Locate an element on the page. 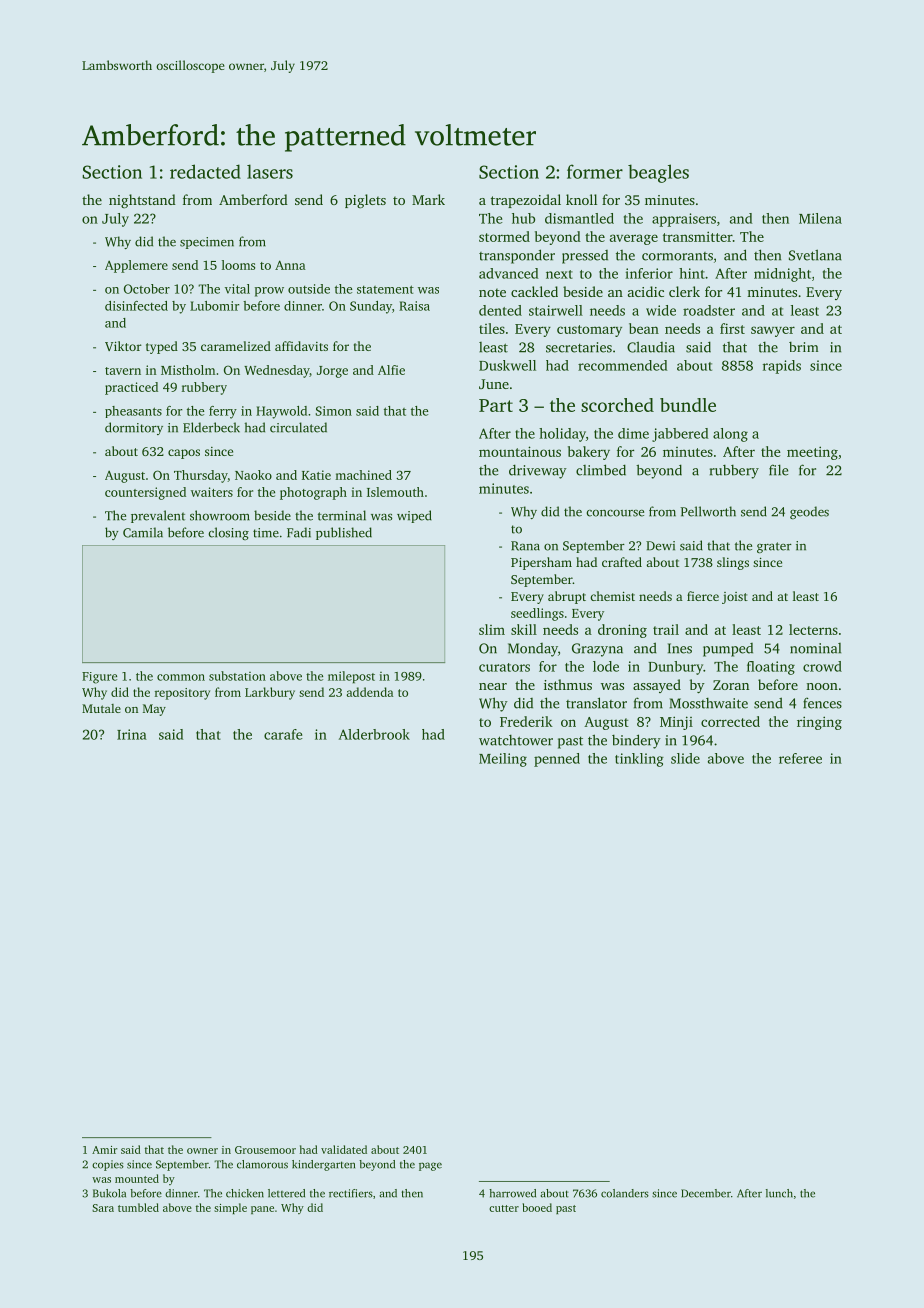  countersigned is located at coordinates (145, 493).
